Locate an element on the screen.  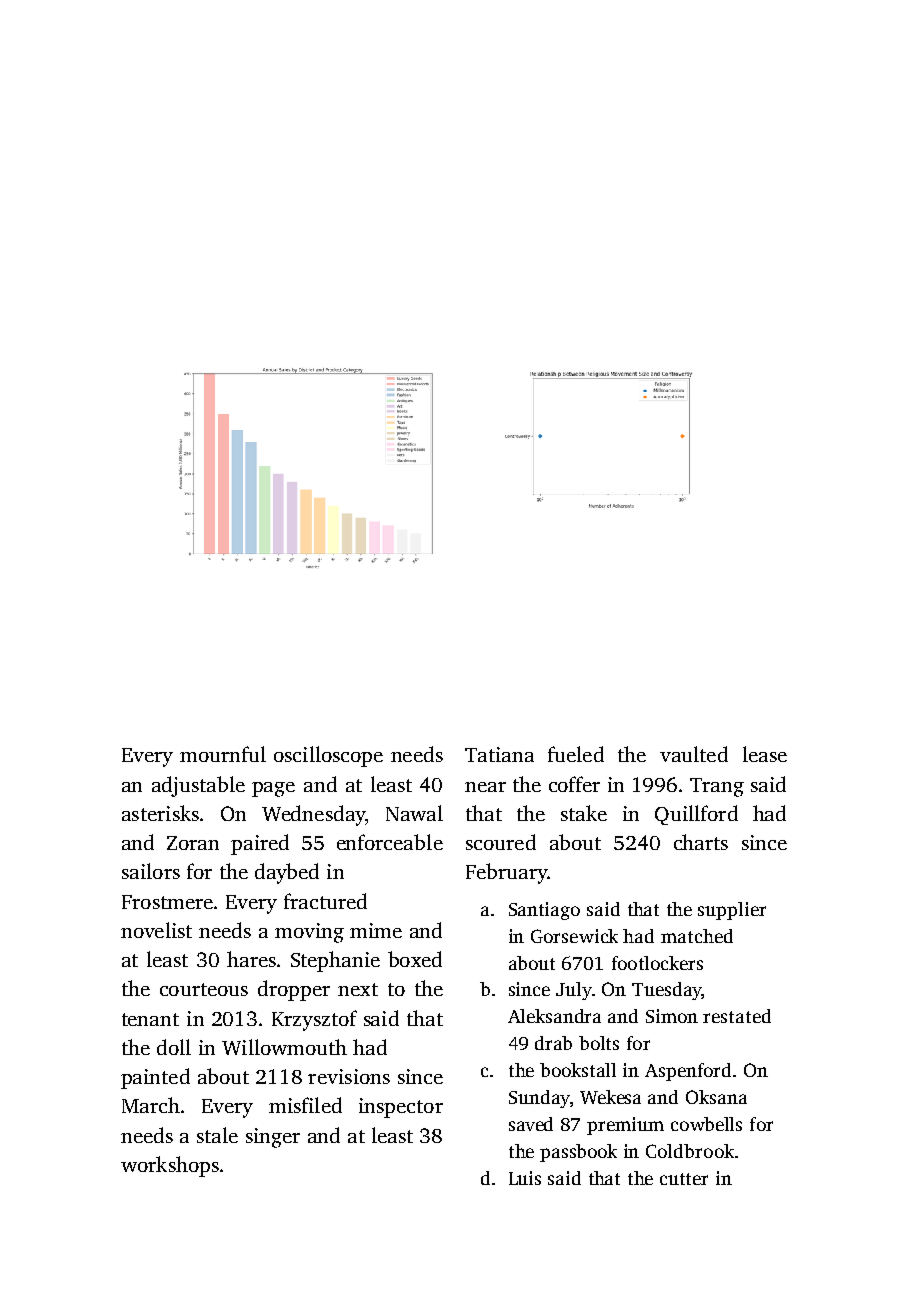
adjustable is located at coordinates (198, 786).
